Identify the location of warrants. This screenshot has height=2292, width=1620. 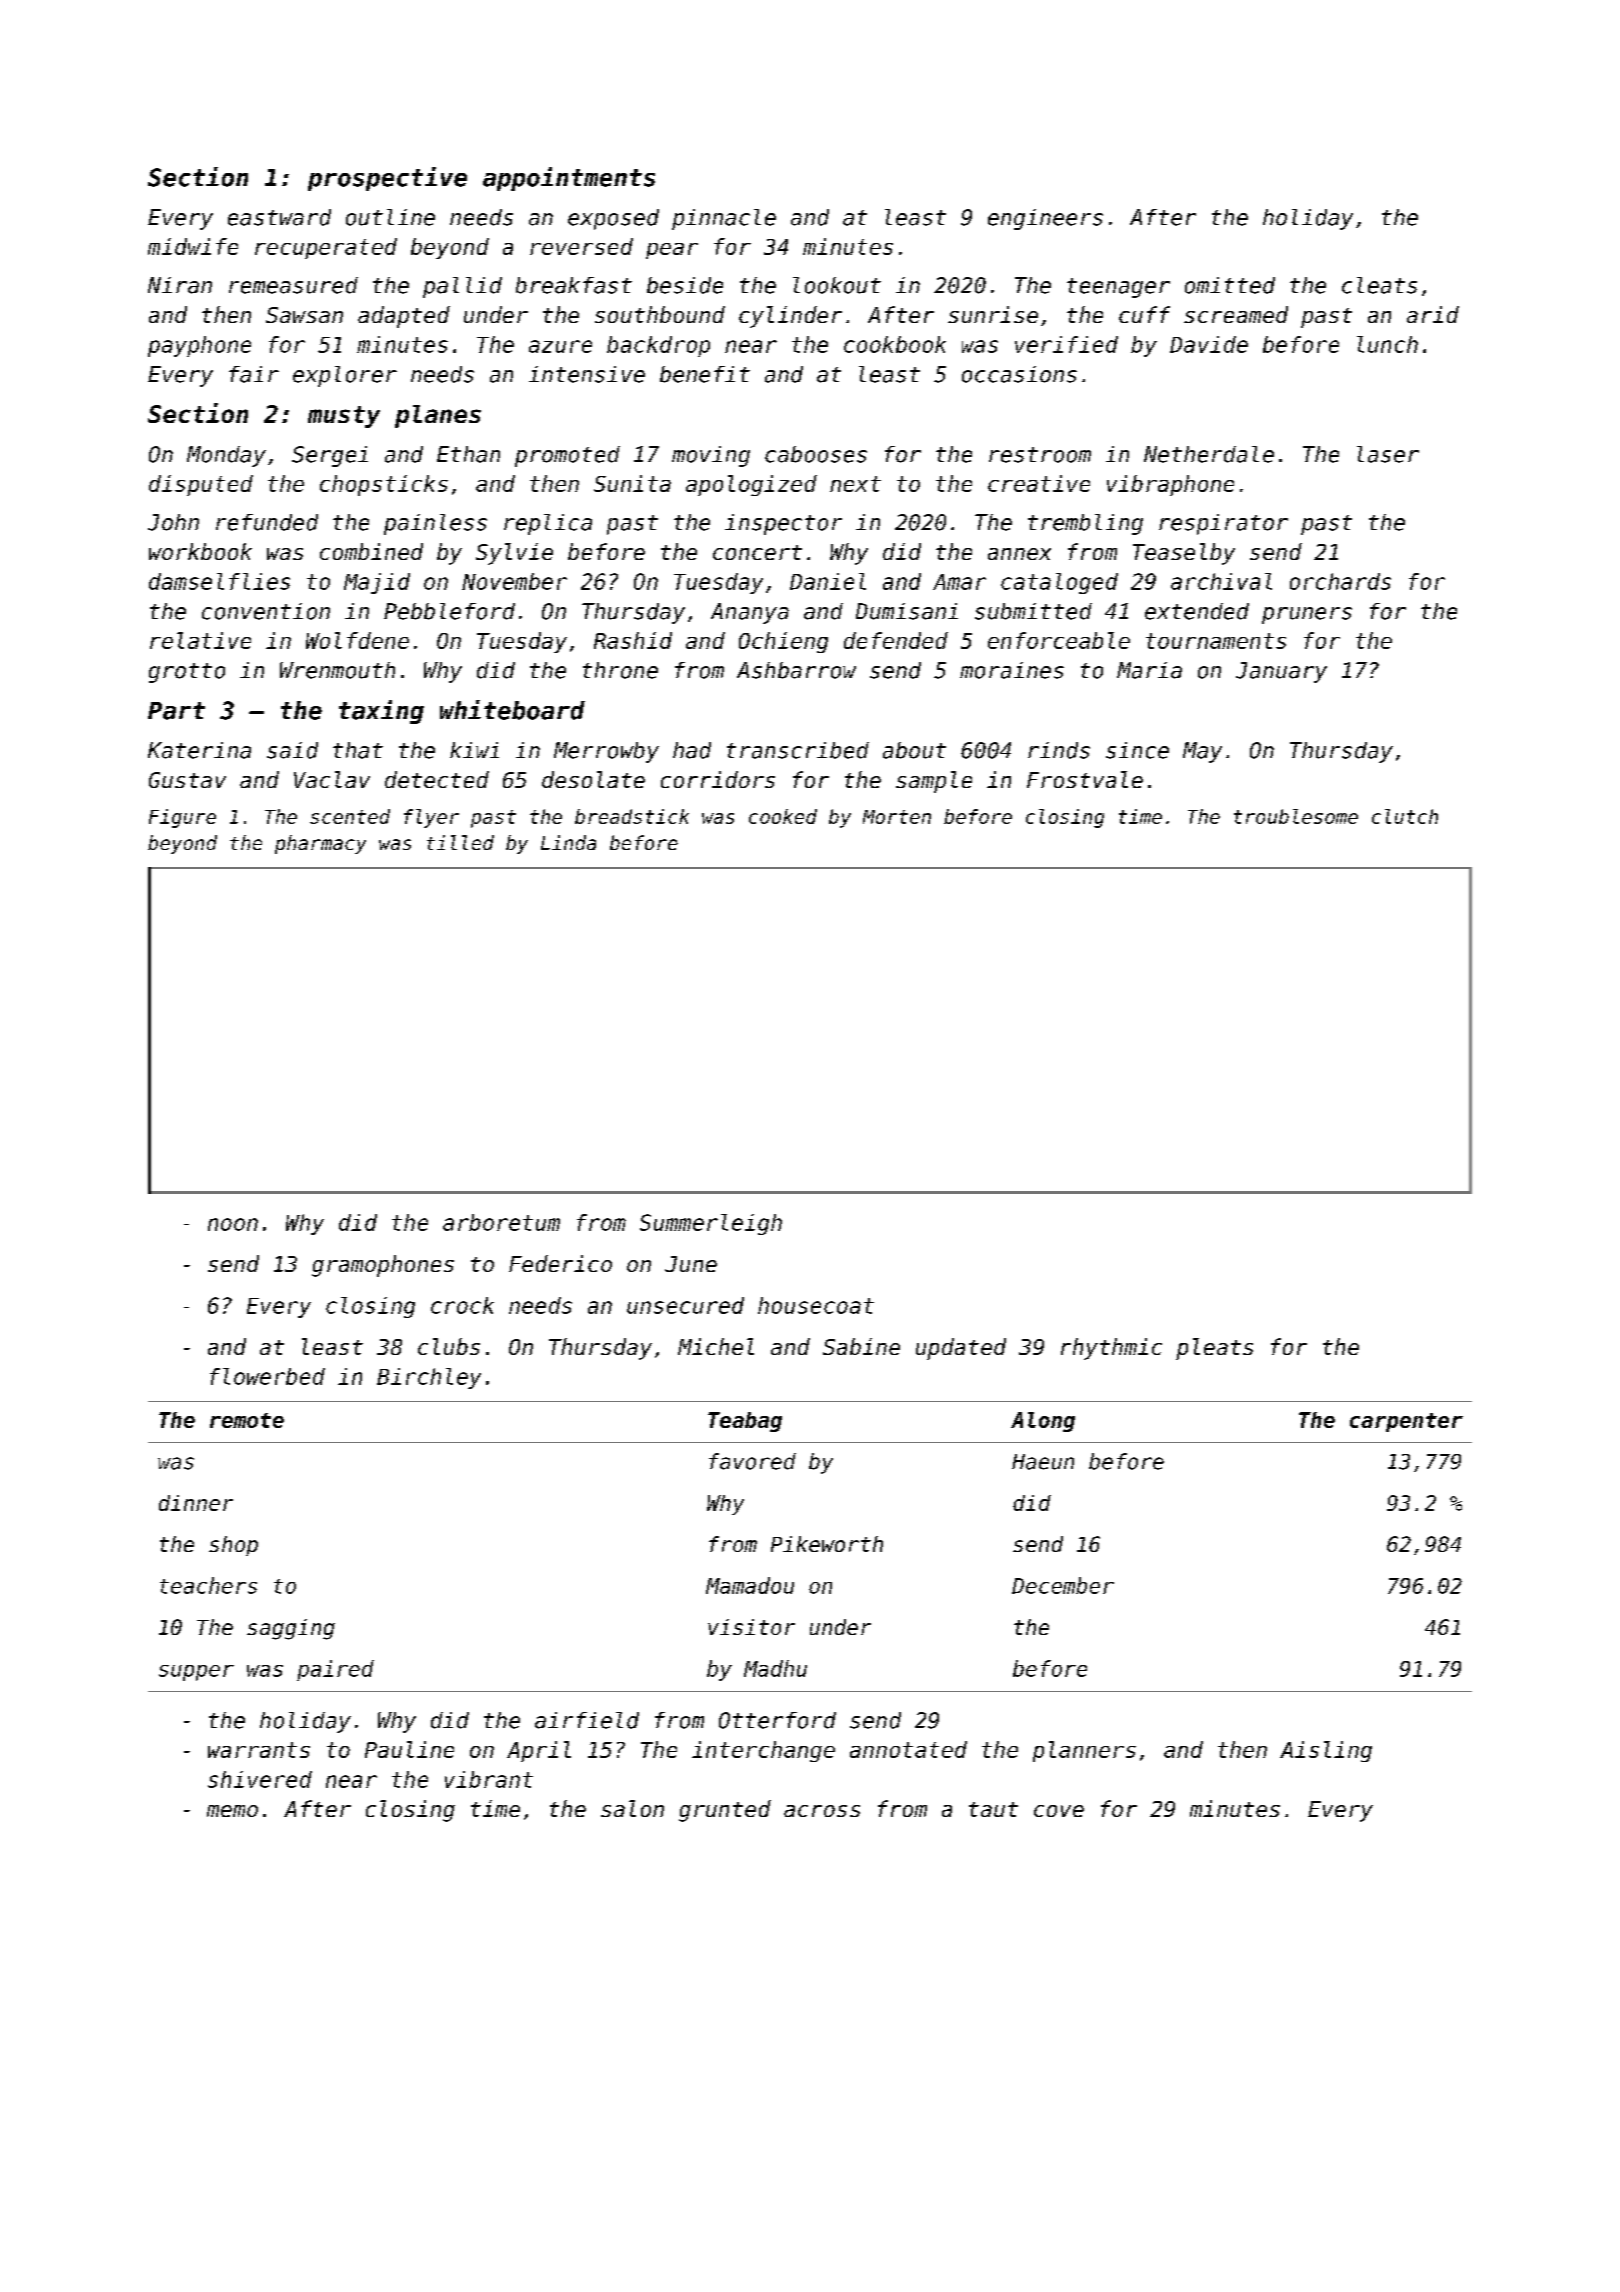
(259, 1750).
